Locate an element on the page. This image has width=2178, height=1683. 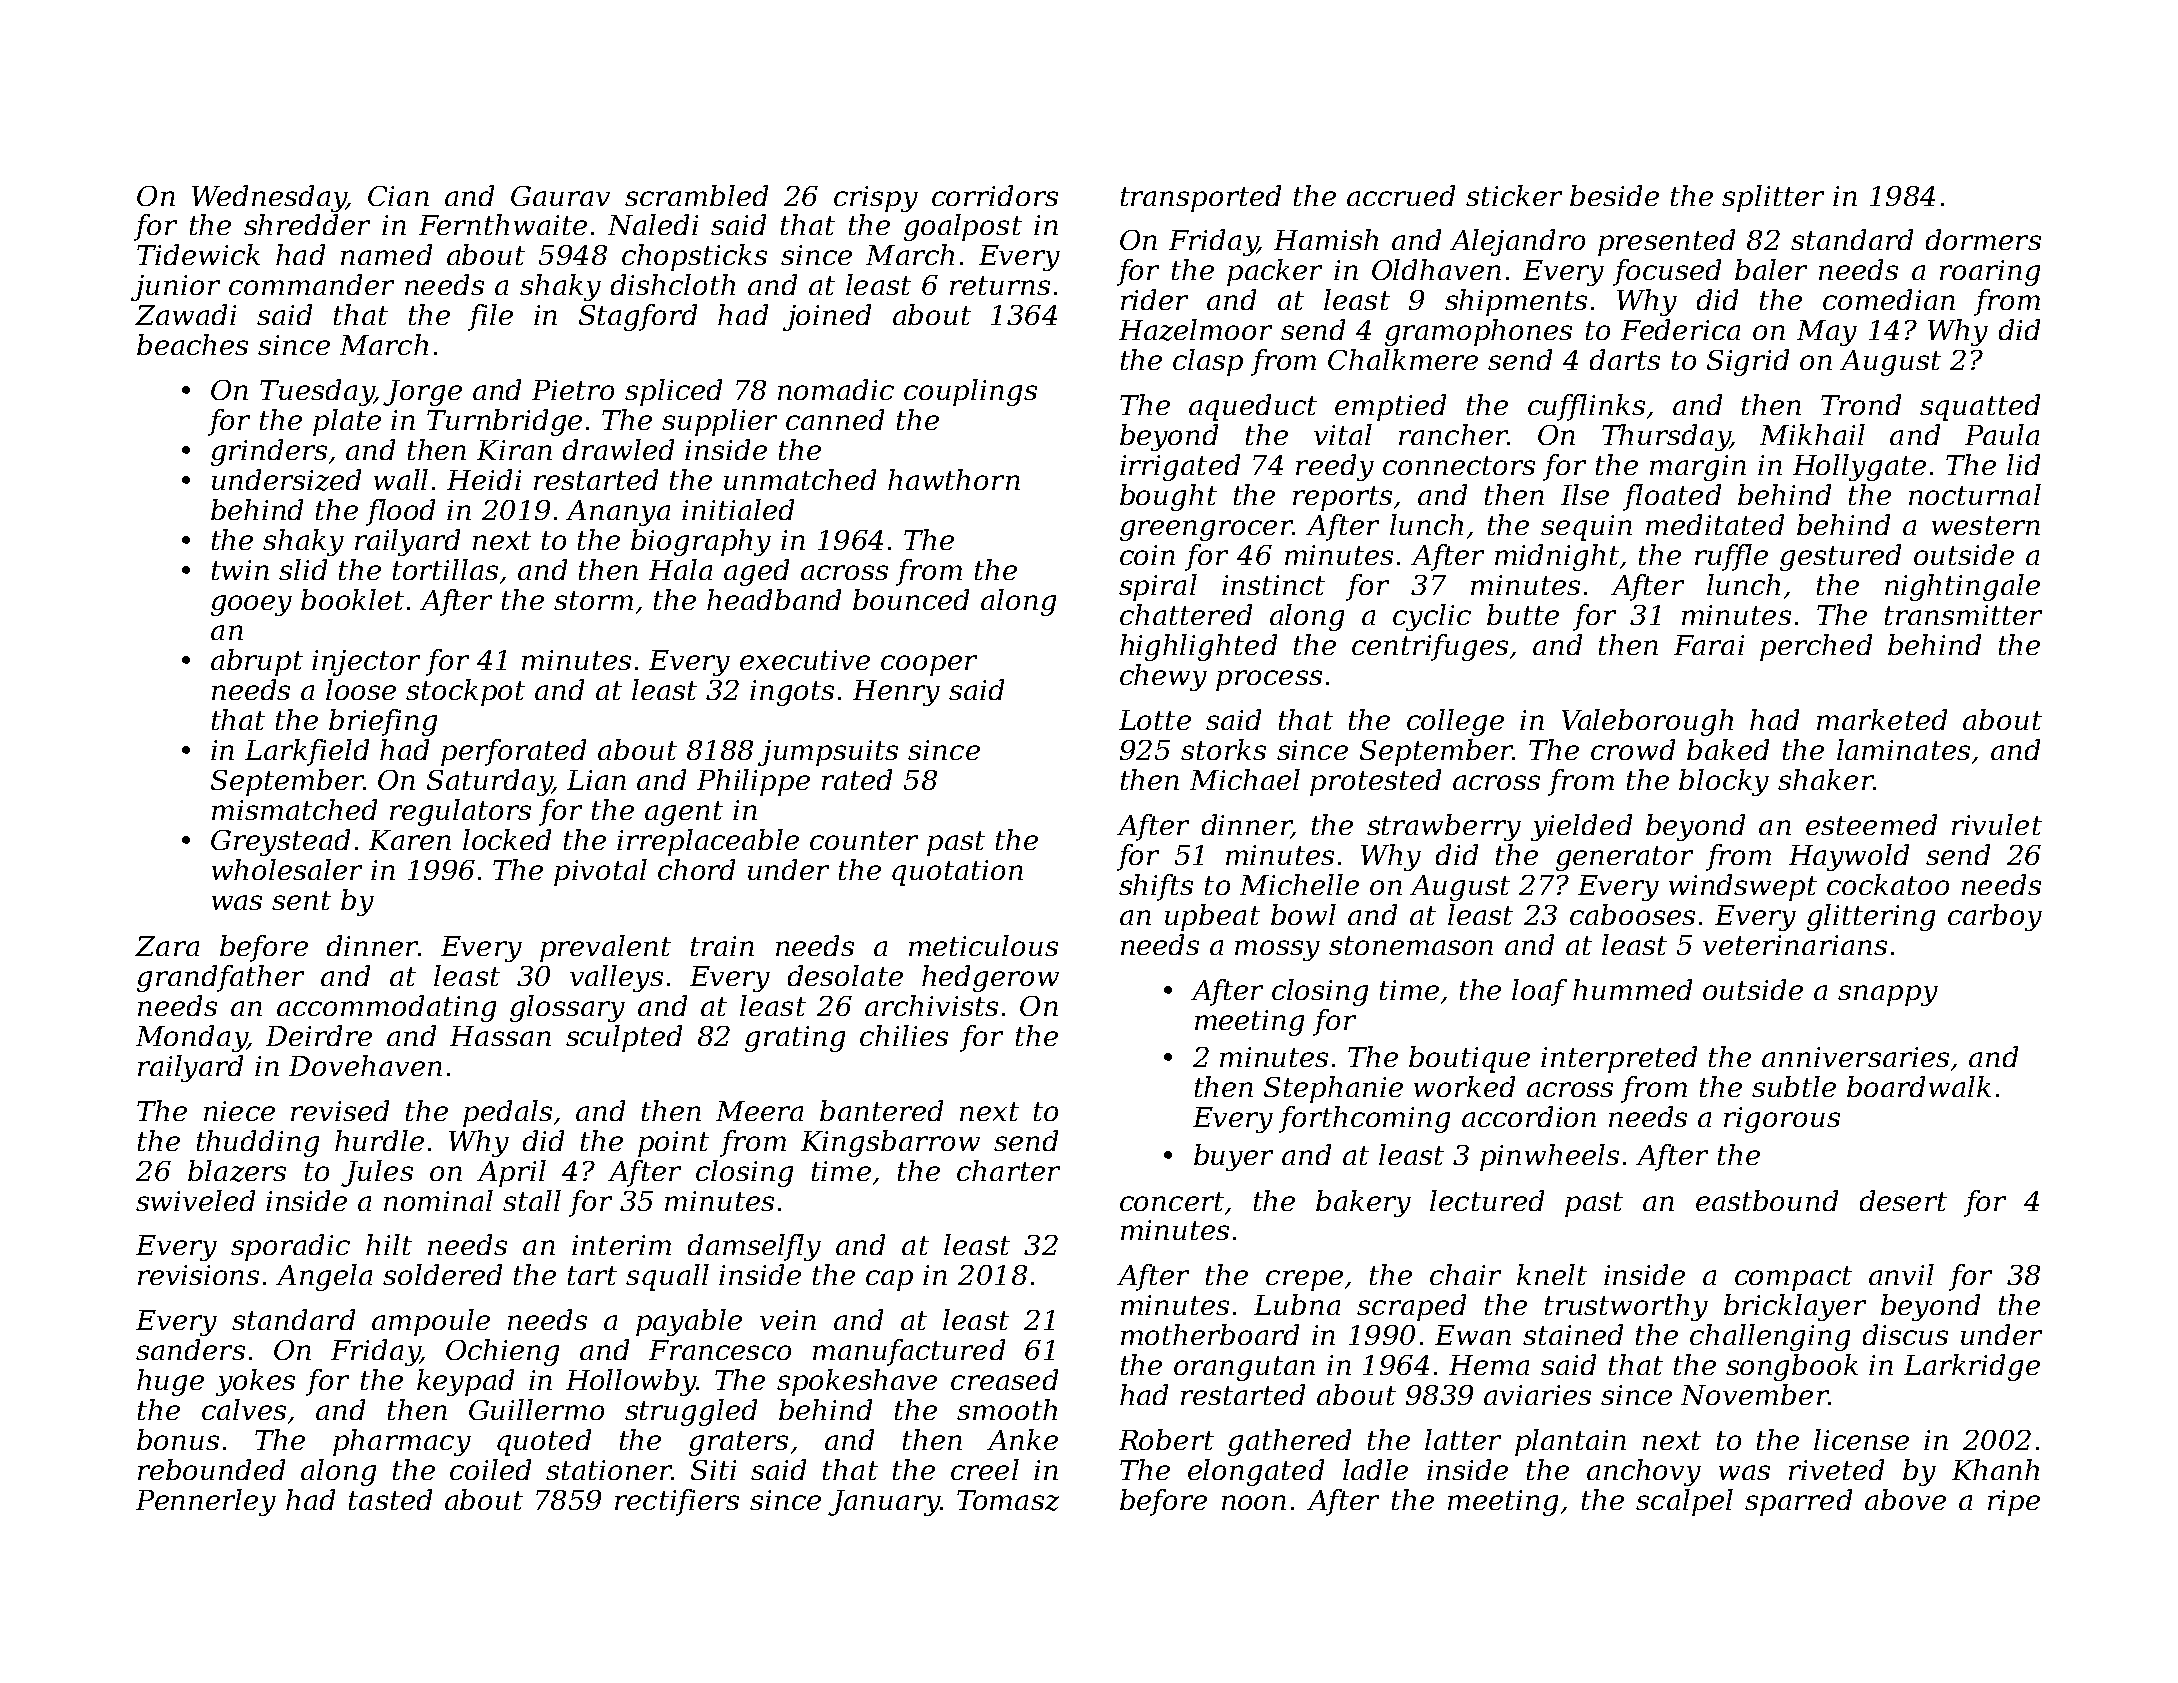
ripe is located at coordinates (2014, 1503).
